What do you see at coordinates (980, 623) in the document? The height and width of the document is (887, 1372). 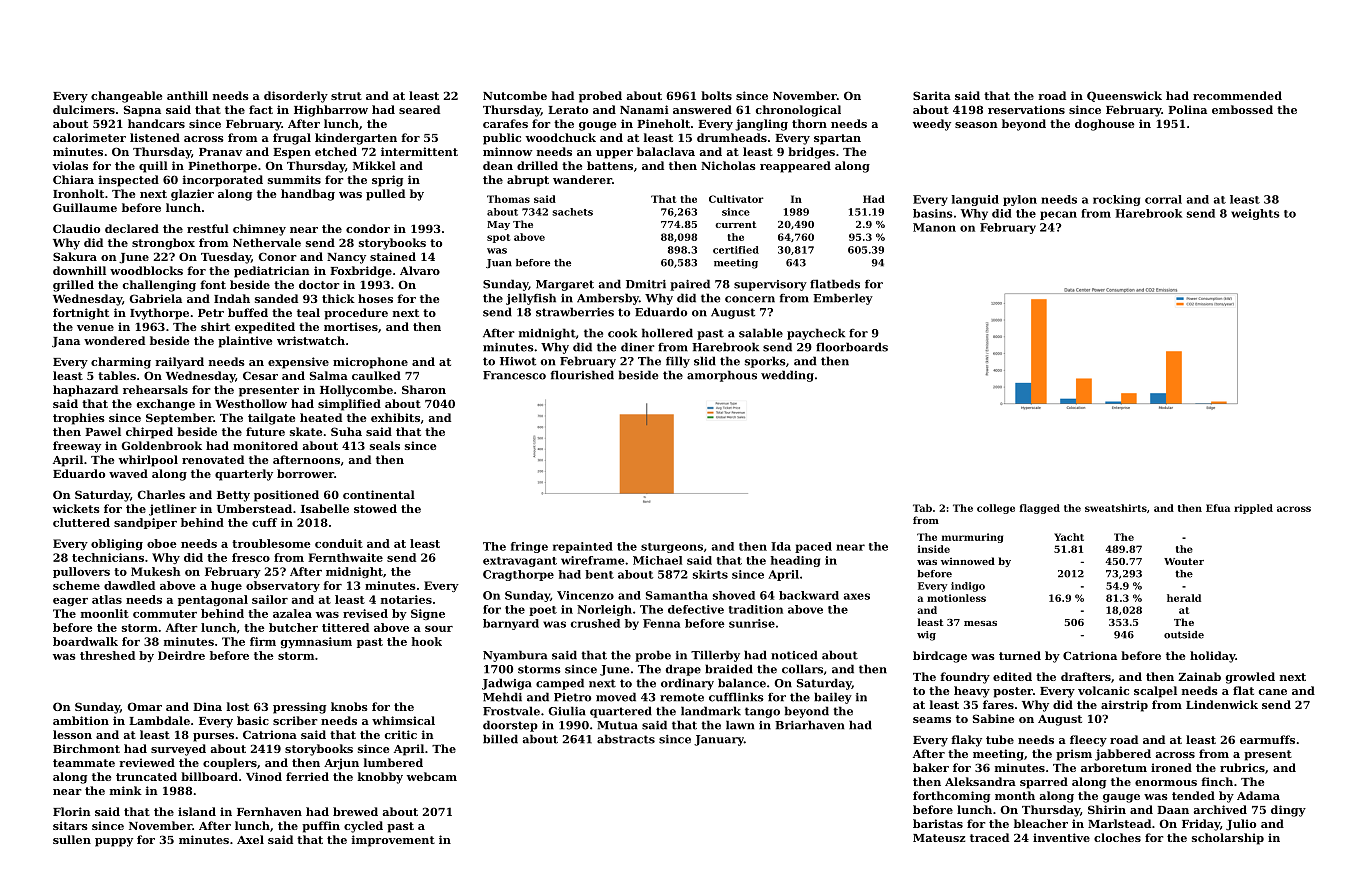 I see `mesas` at bounding box center [980, 623].
